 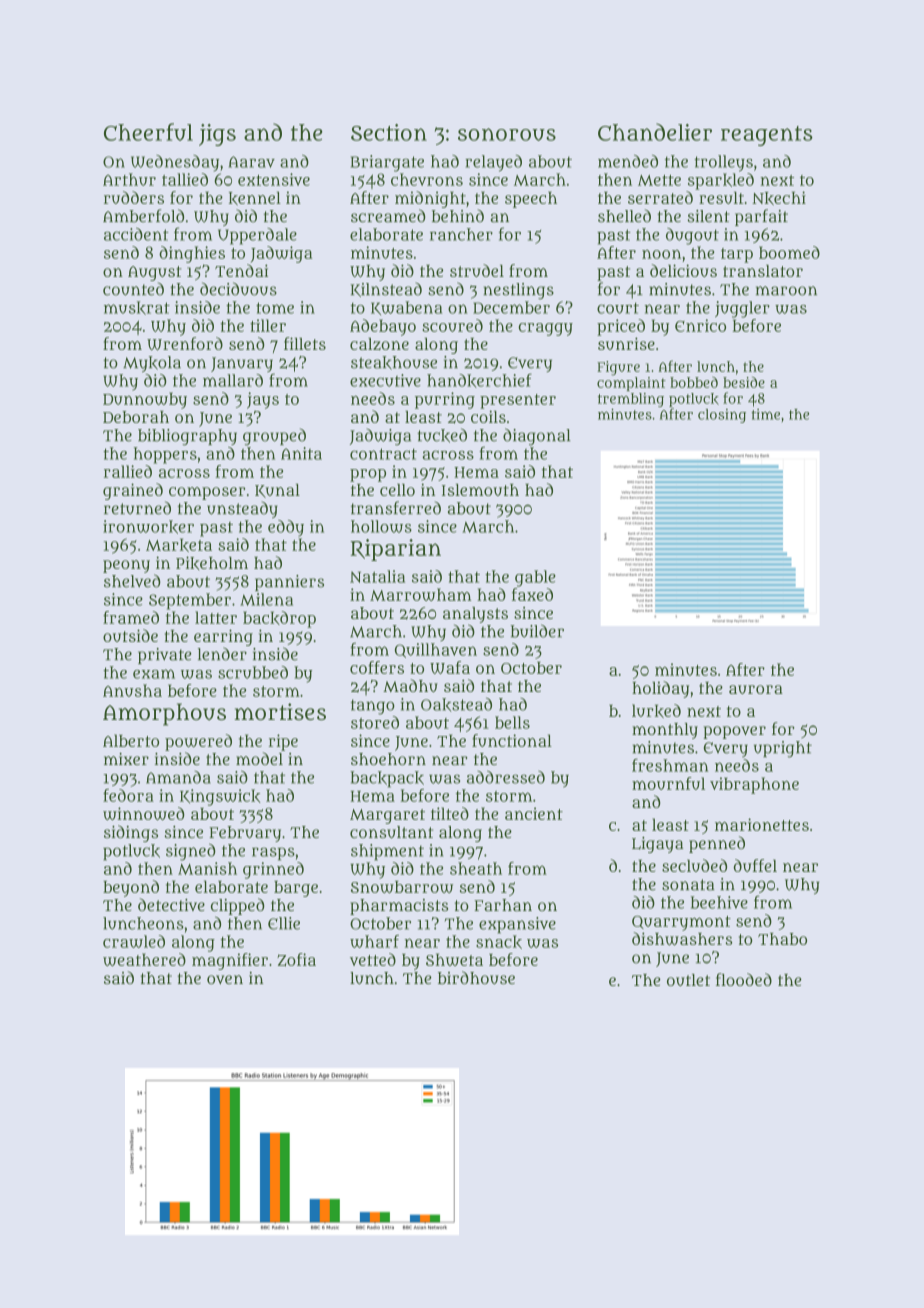 What do you see at coordinates (765, 414) in the image?
I see `time` at bounding box center [765, 414].
